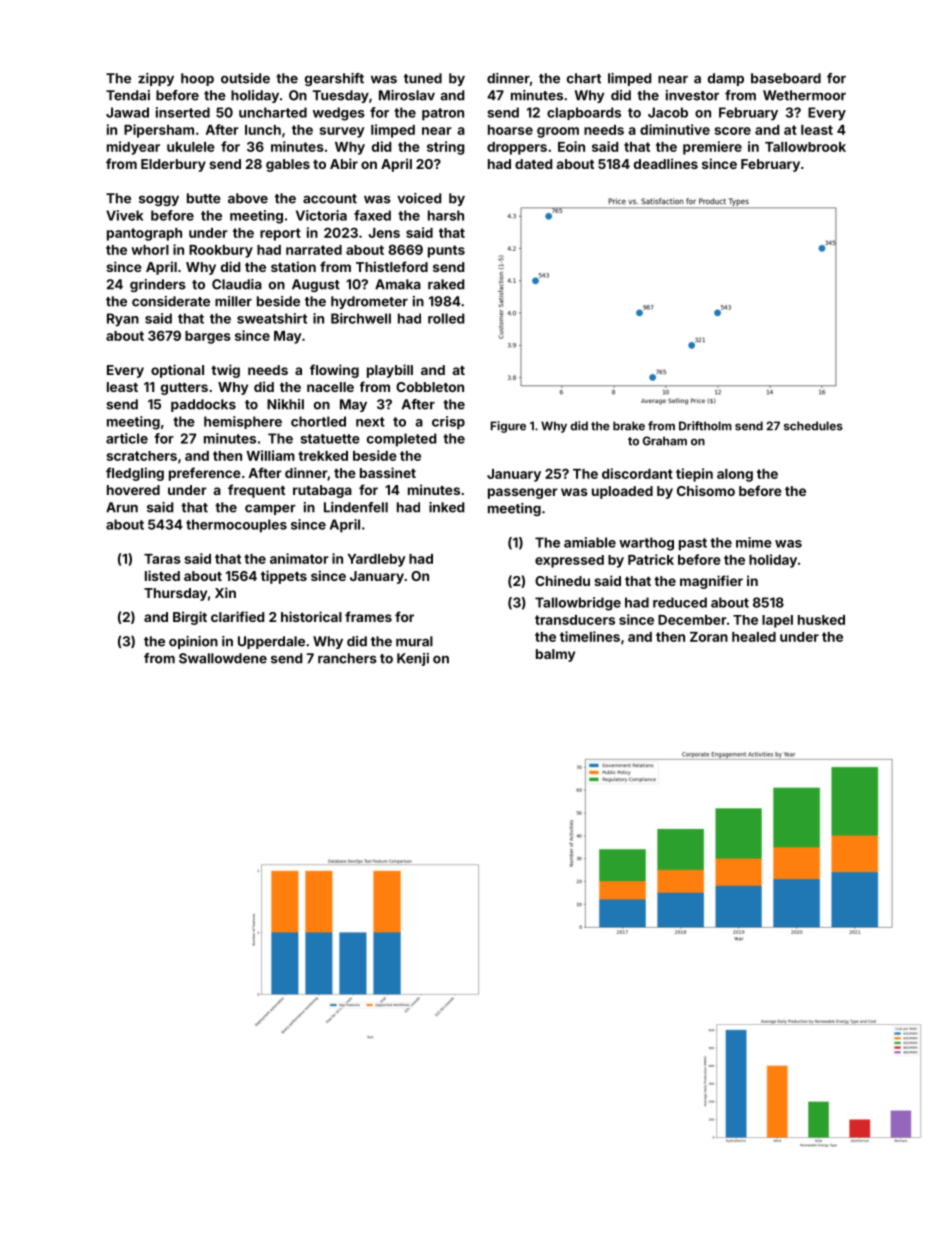  I want to click on tuned, so click(423, 78).
